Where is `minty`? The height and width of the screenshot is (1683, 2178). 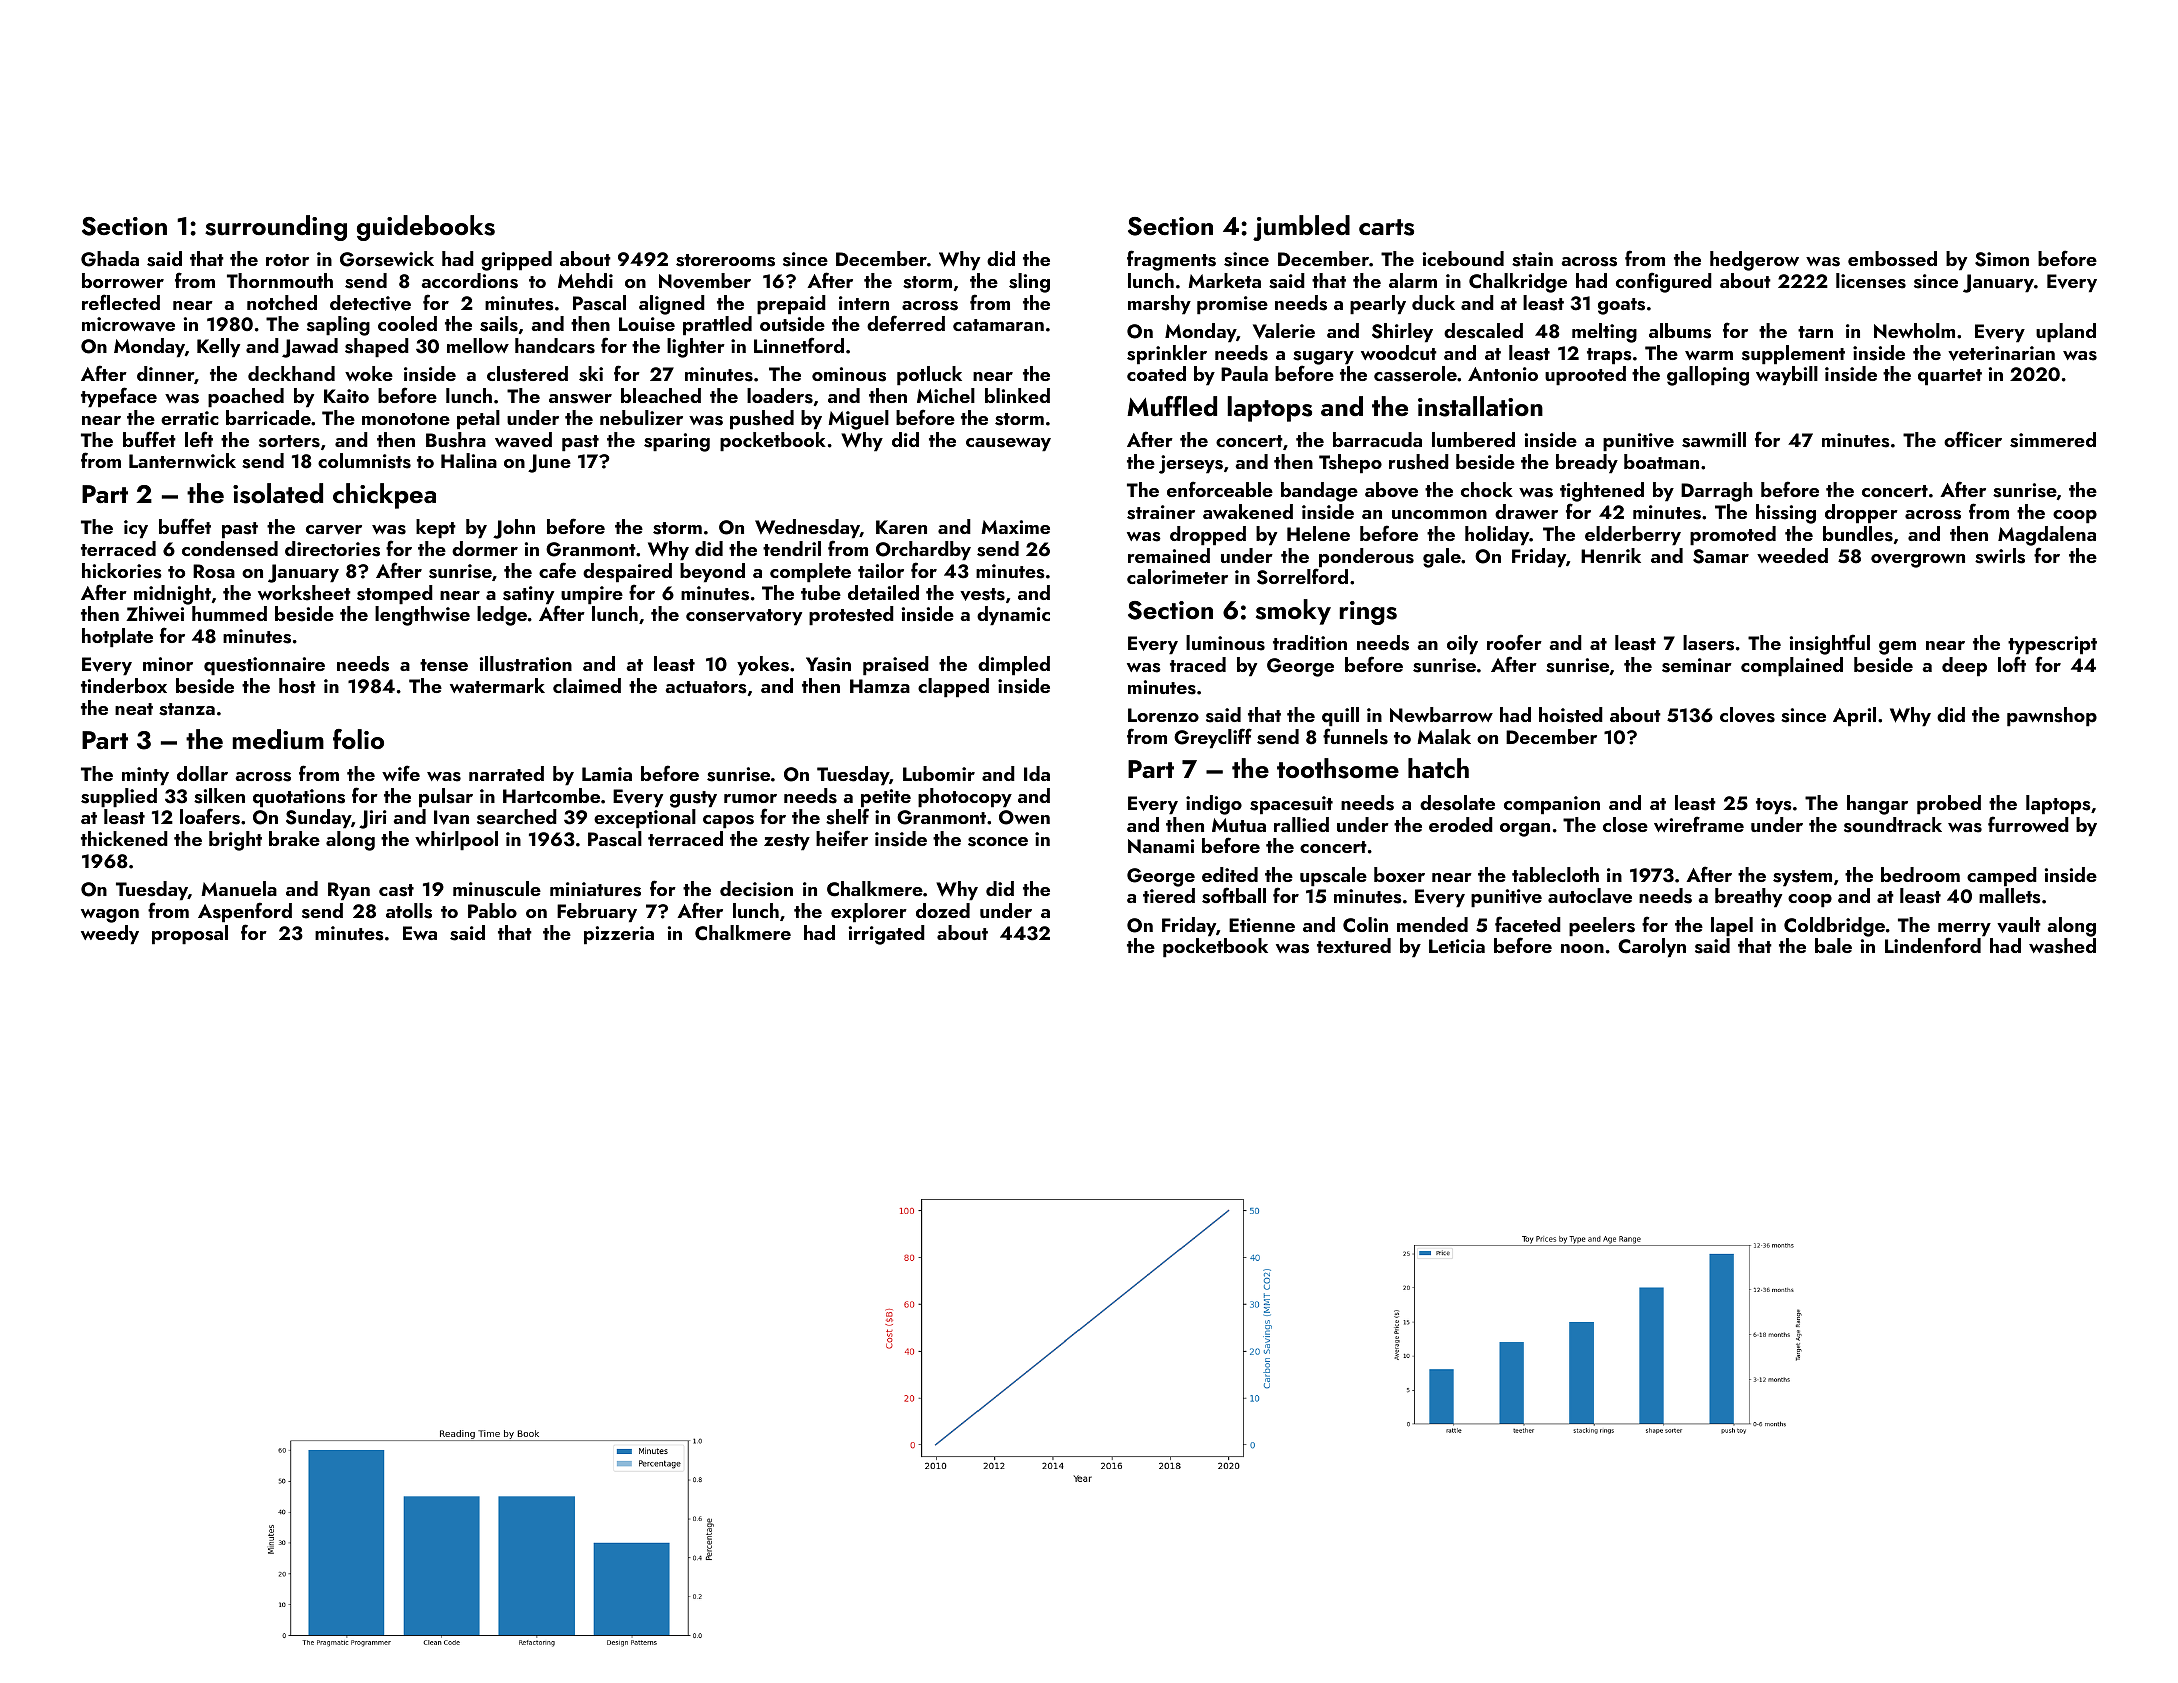
minty is located at coordinates (145, 776).
